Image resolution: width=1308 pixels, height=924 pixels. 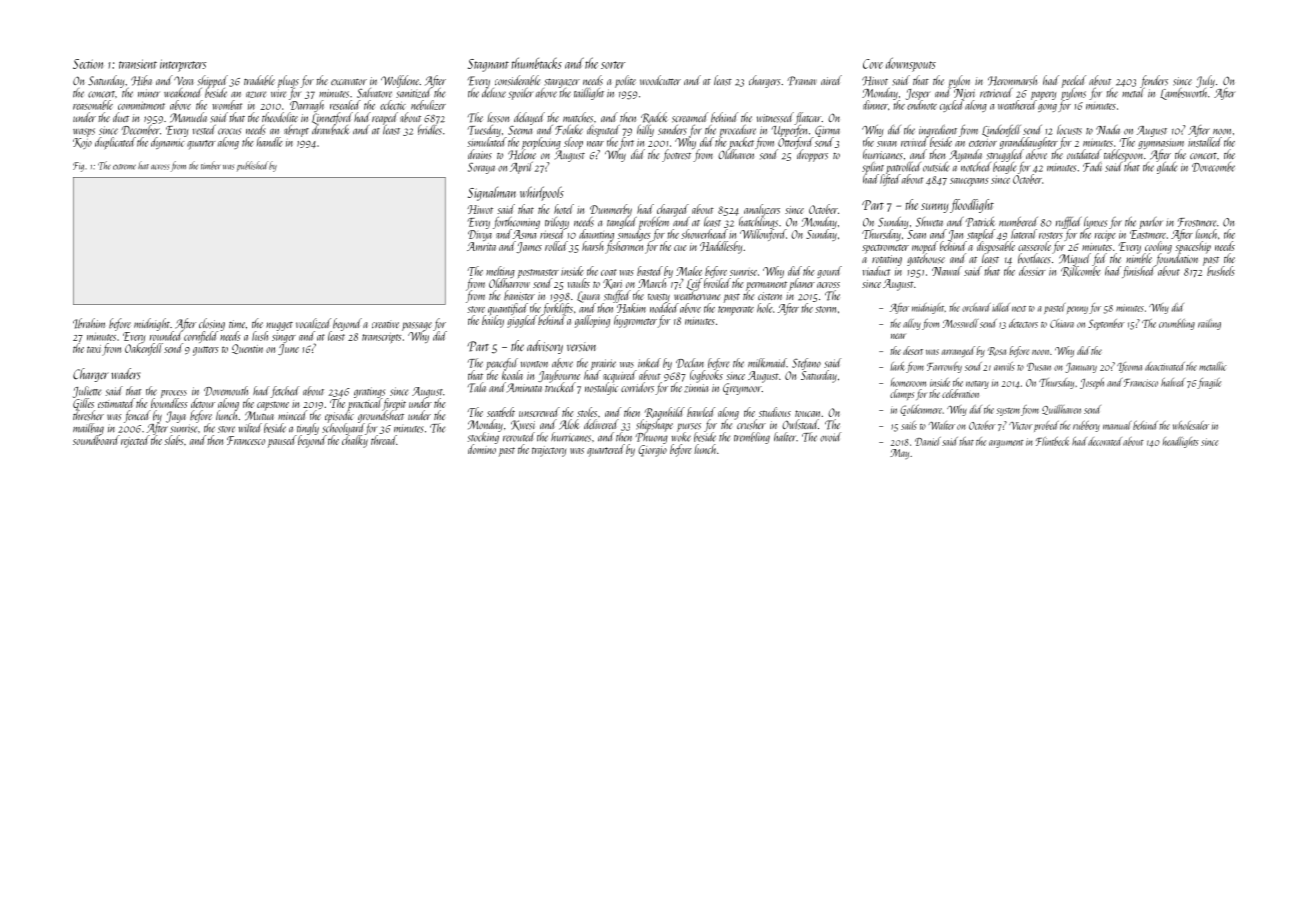 I want to click on tradable, so click(x=259, y=80).
